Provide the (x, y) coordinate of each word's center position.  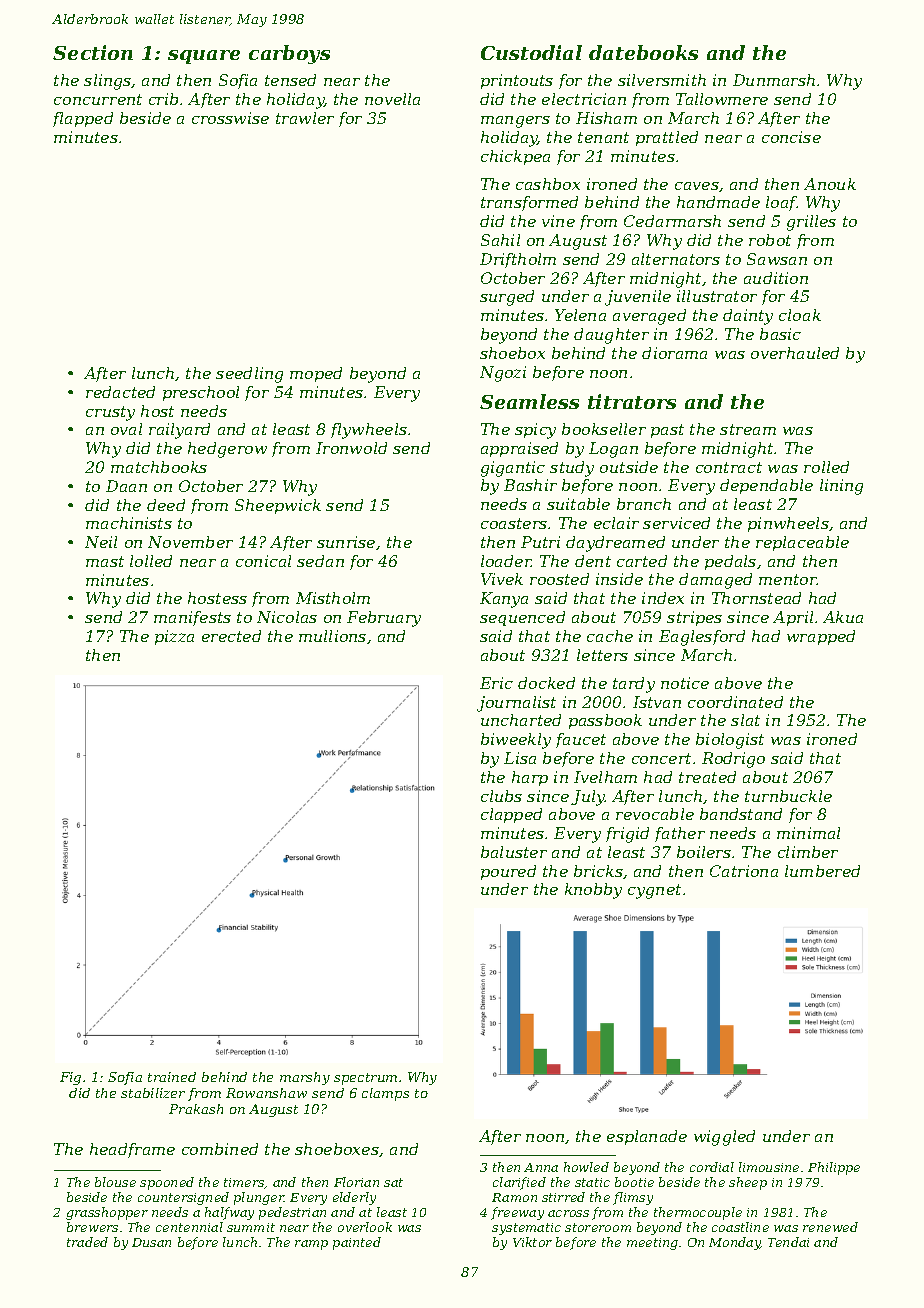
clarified (519, 1183)
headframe (132, 1150)
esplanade (647, 1137)
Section (93, 52)
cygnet (654, 891)
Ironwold (351, 448)
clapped (511, 815)
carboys (289, 54)
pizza (174, 637)
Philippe (834, 1168)
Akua (843, 617)
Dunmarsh (774, 80)
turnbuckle (788, 796)
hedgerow (227, 450)
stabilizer (153, 1093)
